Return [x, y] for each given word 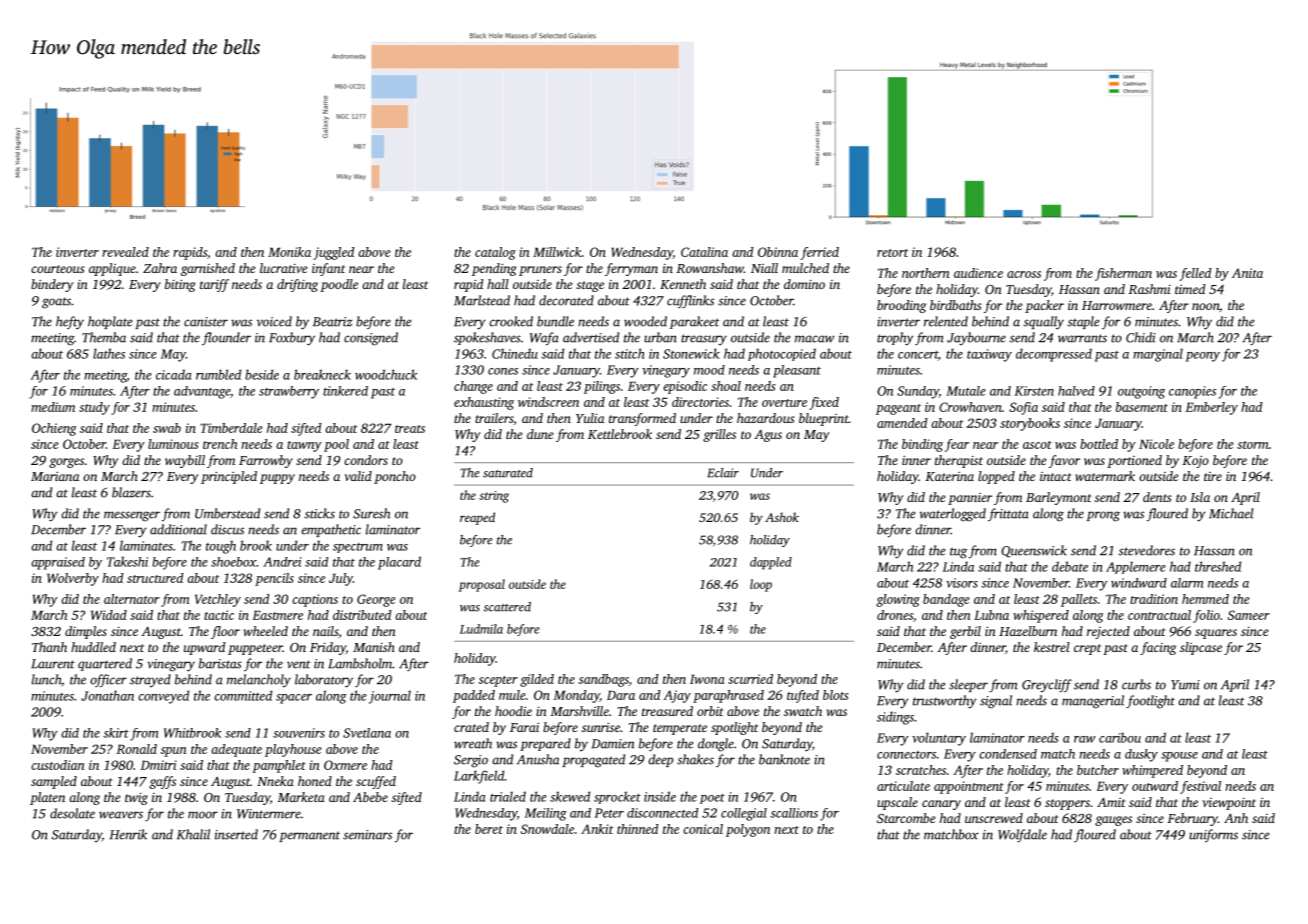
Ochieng [54, 429]
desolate [72, 813]
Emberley [1211, 408]
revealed [125, 252]
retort [892, 253]
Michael [1231, 513]
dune [540, 434]
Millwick [557, 252]
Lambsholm [360, 663]
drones [895, 615]
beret [489, 829]
